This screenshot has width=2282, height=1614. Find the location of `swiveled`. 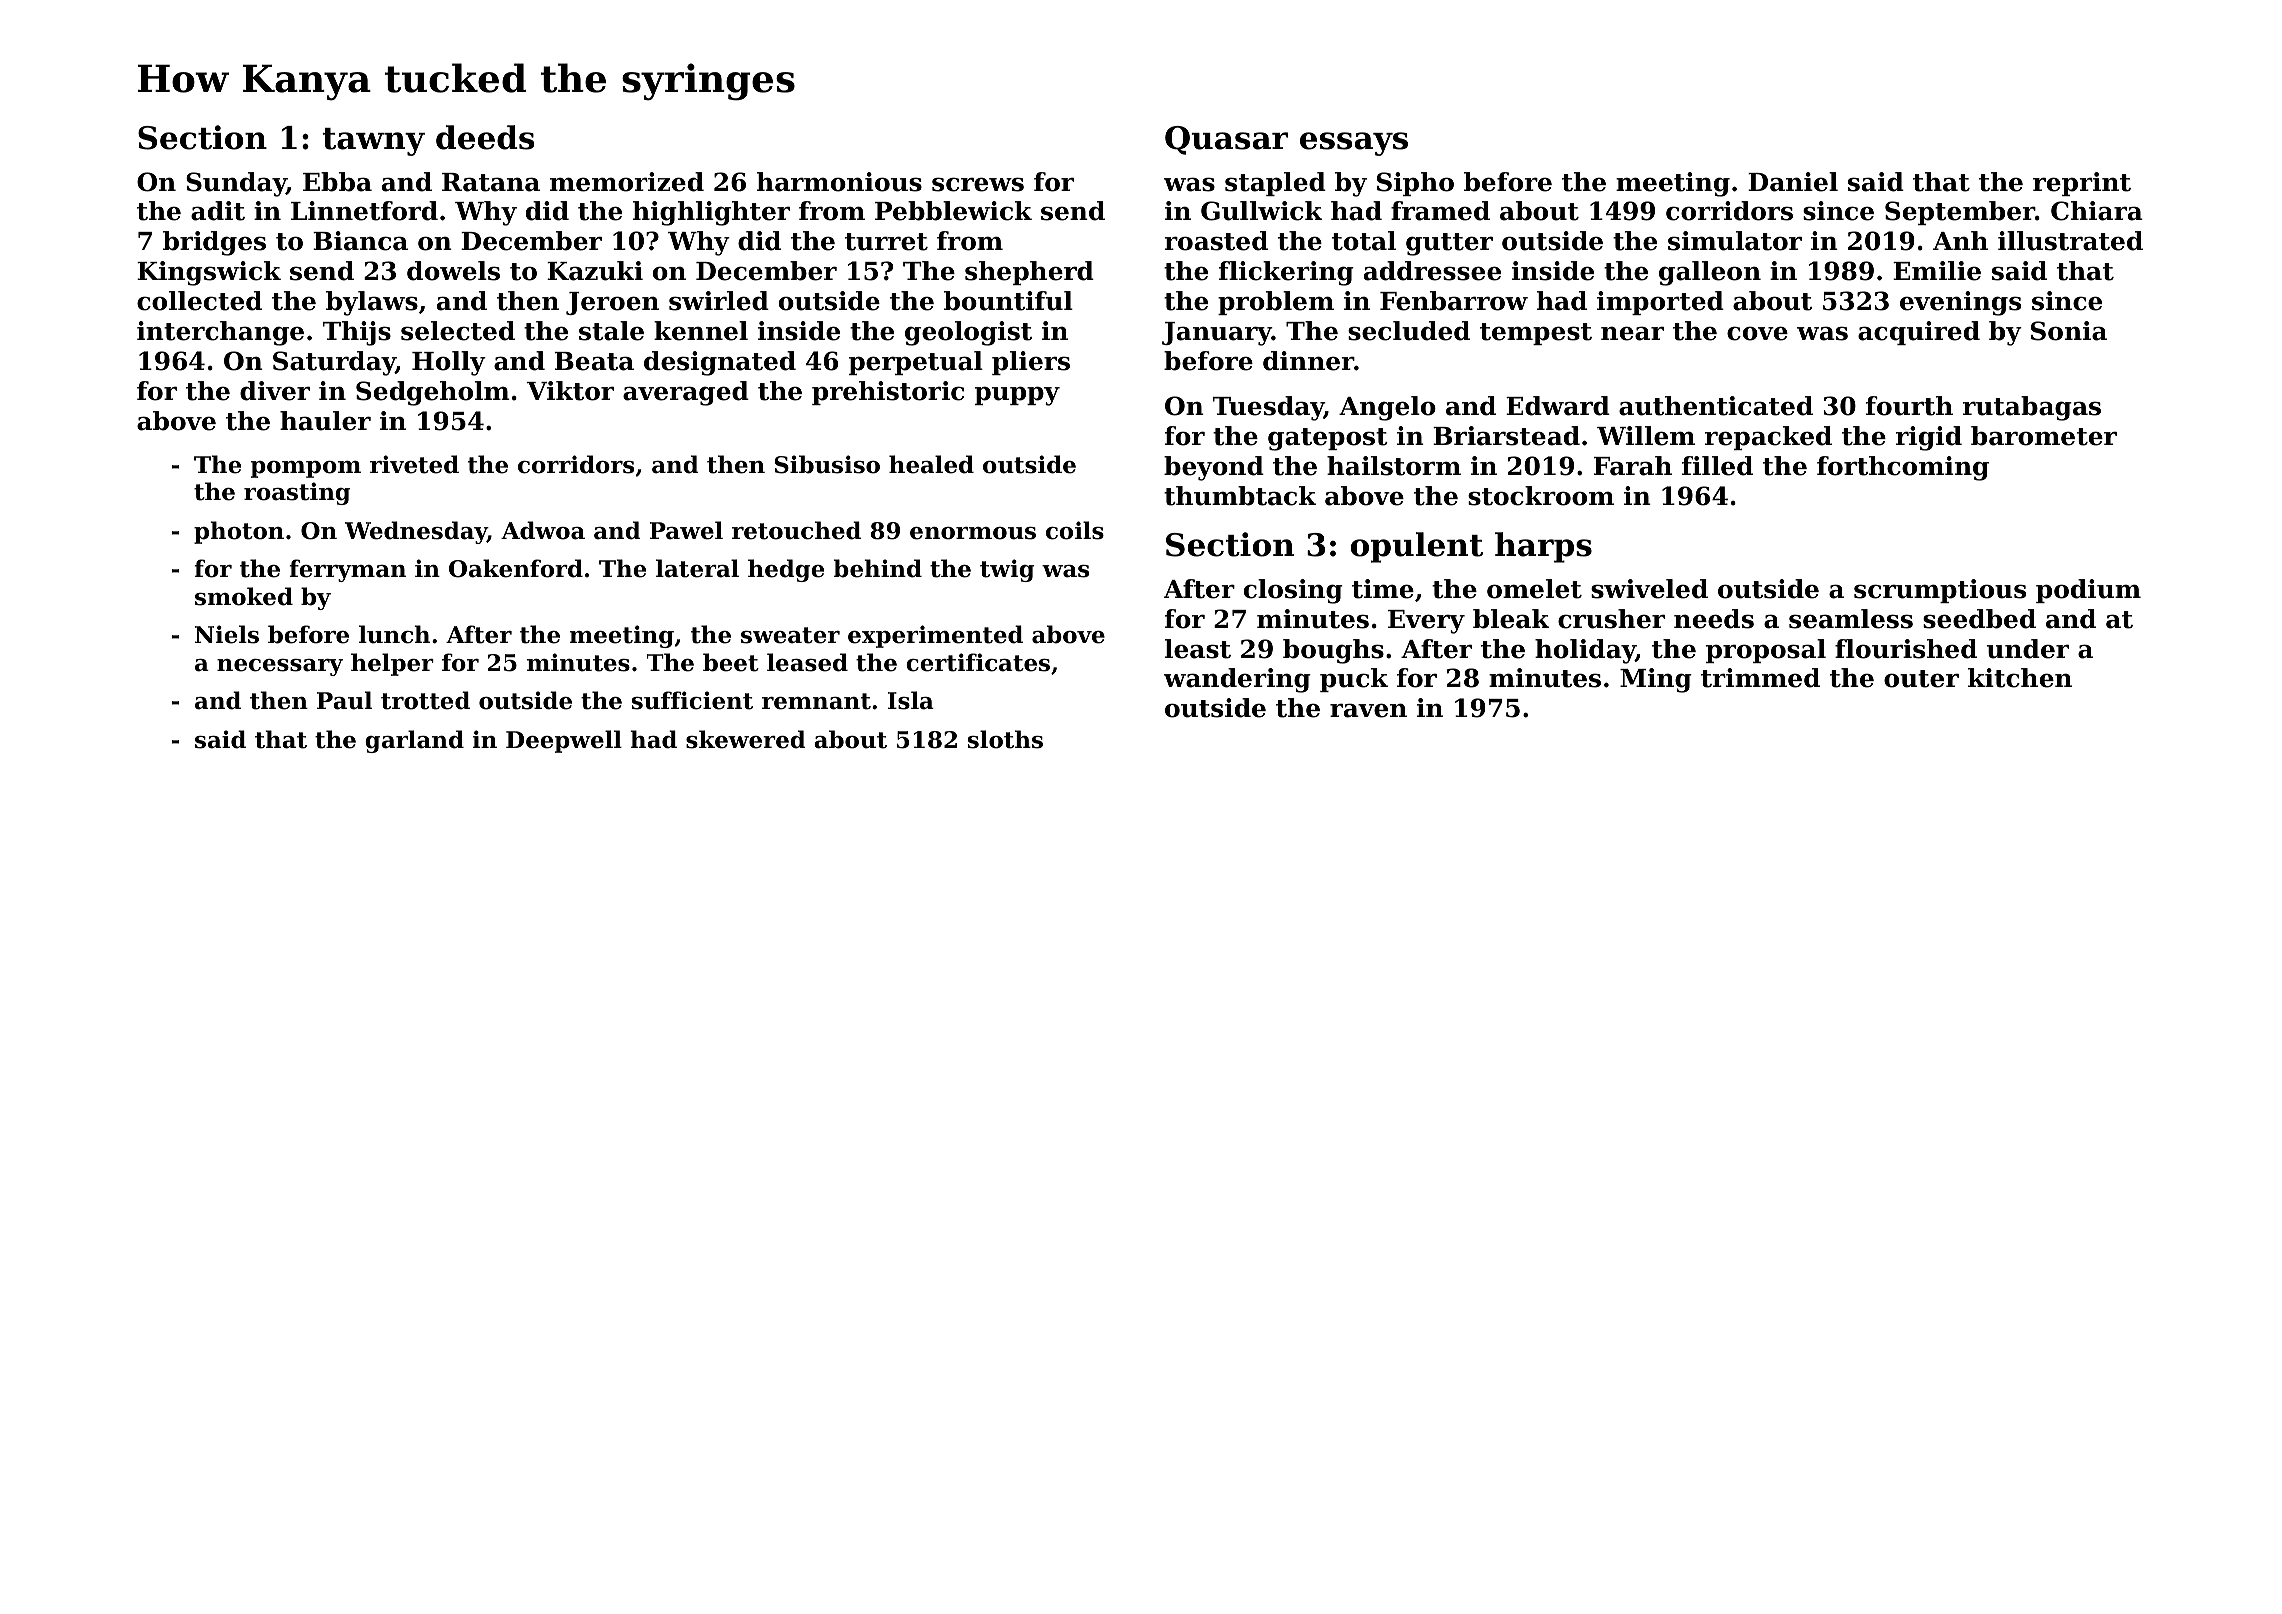

swiveled is located at coordinates (1649, 589).
